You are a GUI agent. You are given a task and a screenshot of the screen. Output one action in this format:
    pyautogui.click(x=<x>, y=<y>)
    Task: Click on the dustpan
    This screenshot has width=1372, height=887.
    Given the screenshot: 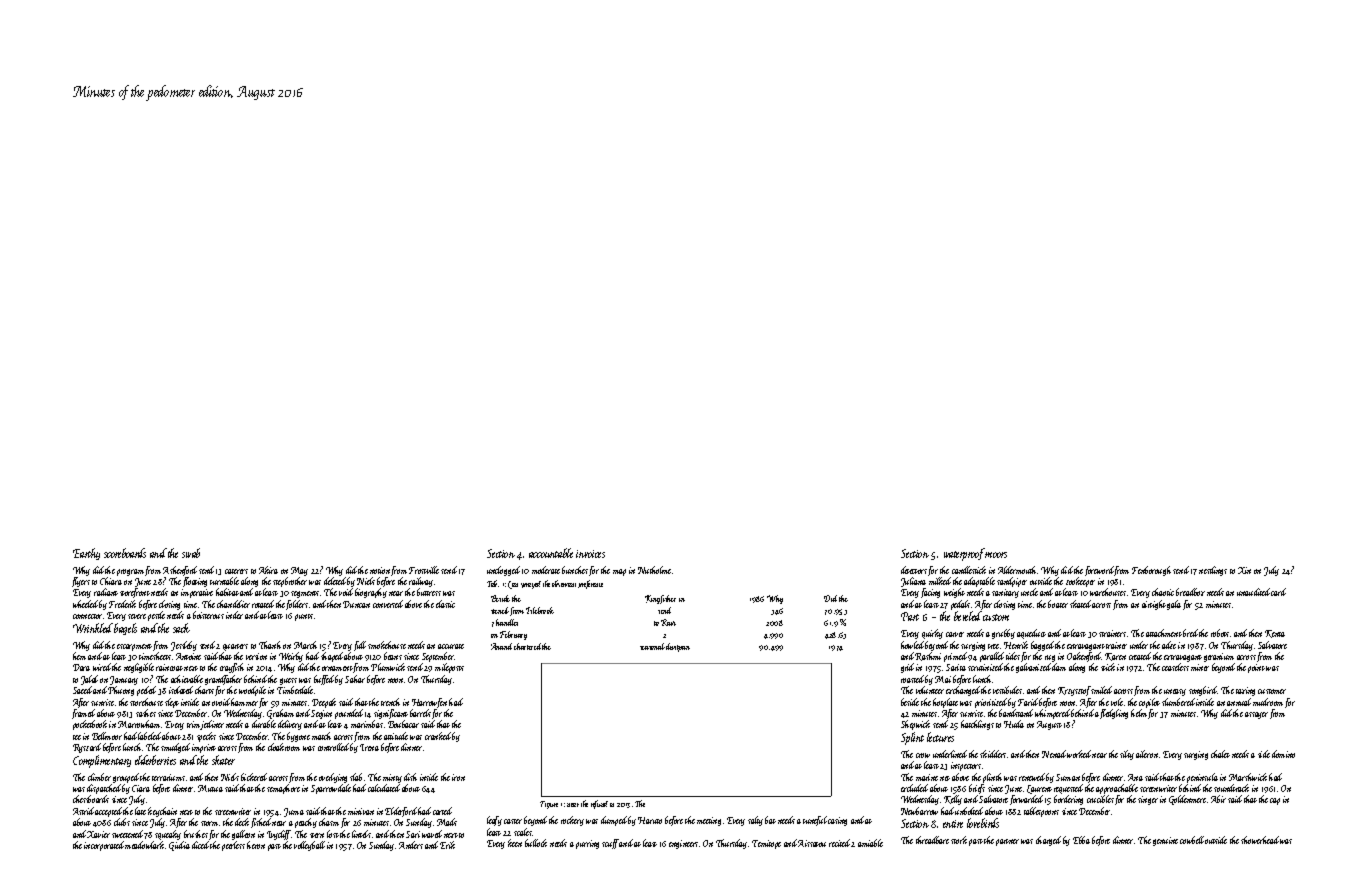 What is the action you would take?
    pyautogui.click(x=678, y=647)
